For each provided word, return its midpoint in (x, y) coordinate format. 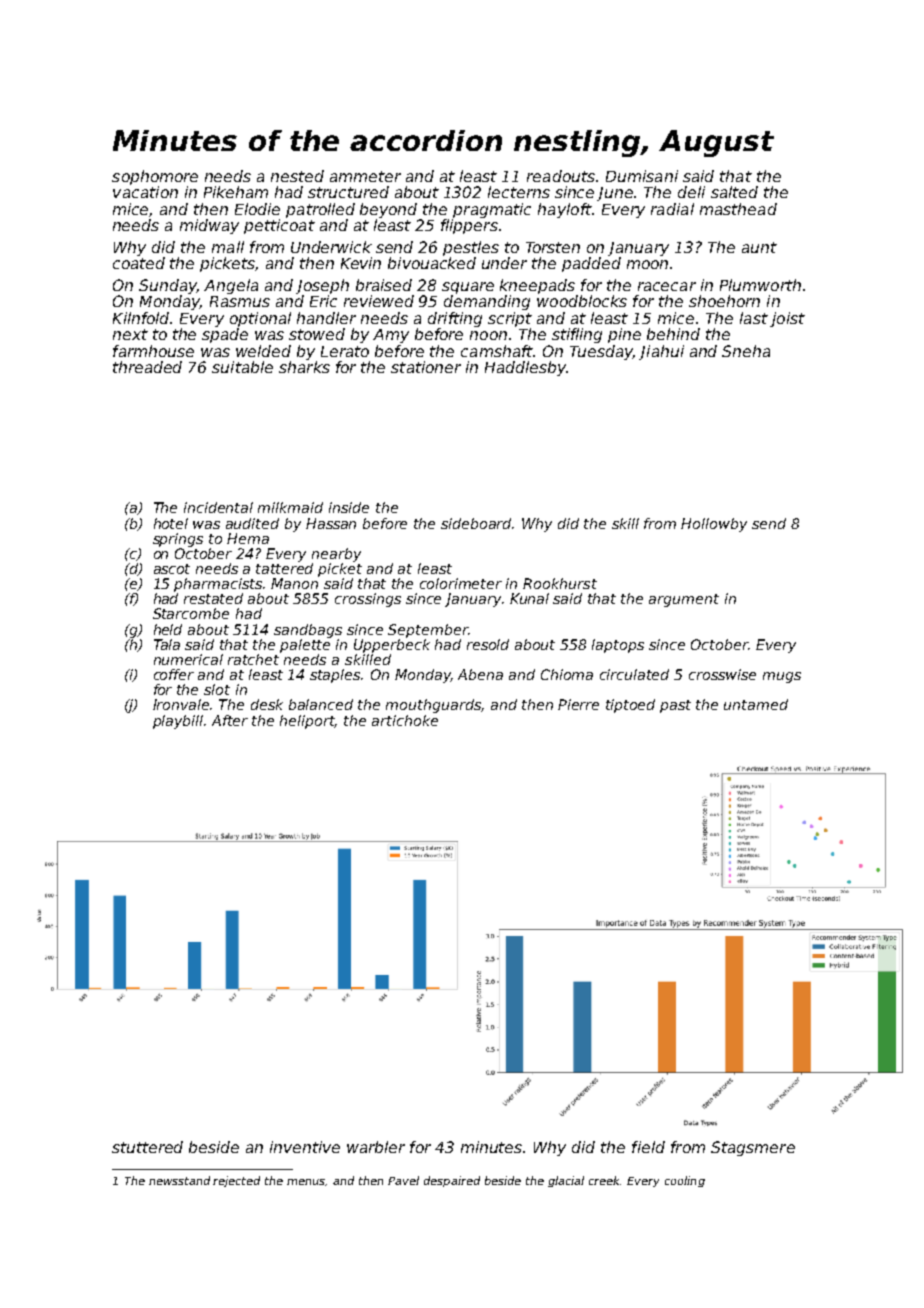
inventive (305, 1147)
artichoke (405, 720)
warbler (376, 1147)
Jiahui (661, 352)
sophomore (155, 177)
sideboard (477, 523)
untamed (756, 704)
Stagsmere (753, 1148)
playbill (178, 722)
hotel (171, 523)
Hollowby (714, 525)
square (468, 288)
